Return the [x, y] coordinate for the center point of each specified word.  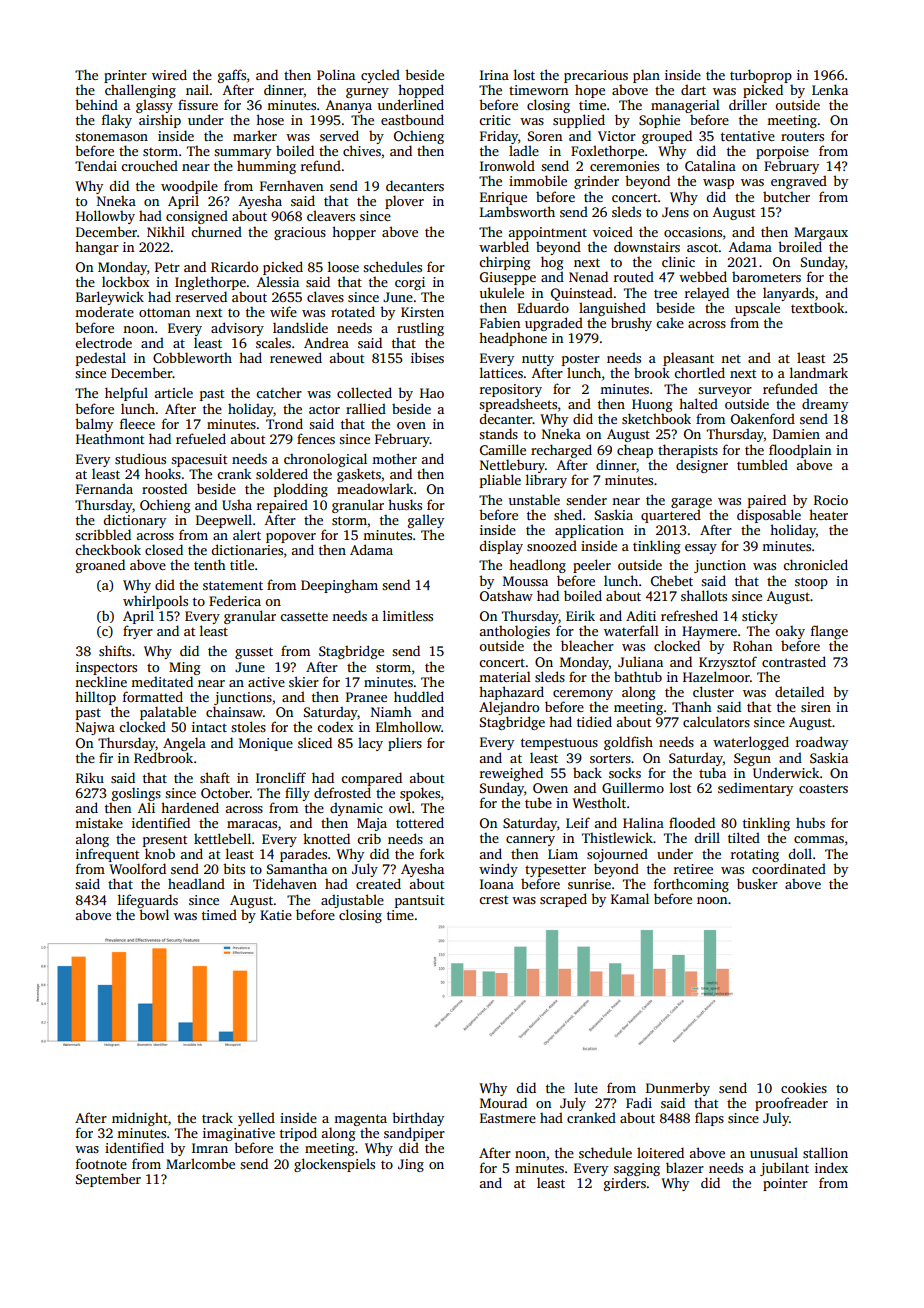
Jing [411, 1165]
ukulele [502, 292]
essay [701, 549]
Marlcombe [200, 1163]
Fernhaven [291, 186]
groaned [100, 566]
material [505, 676]
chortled [699, 372]
